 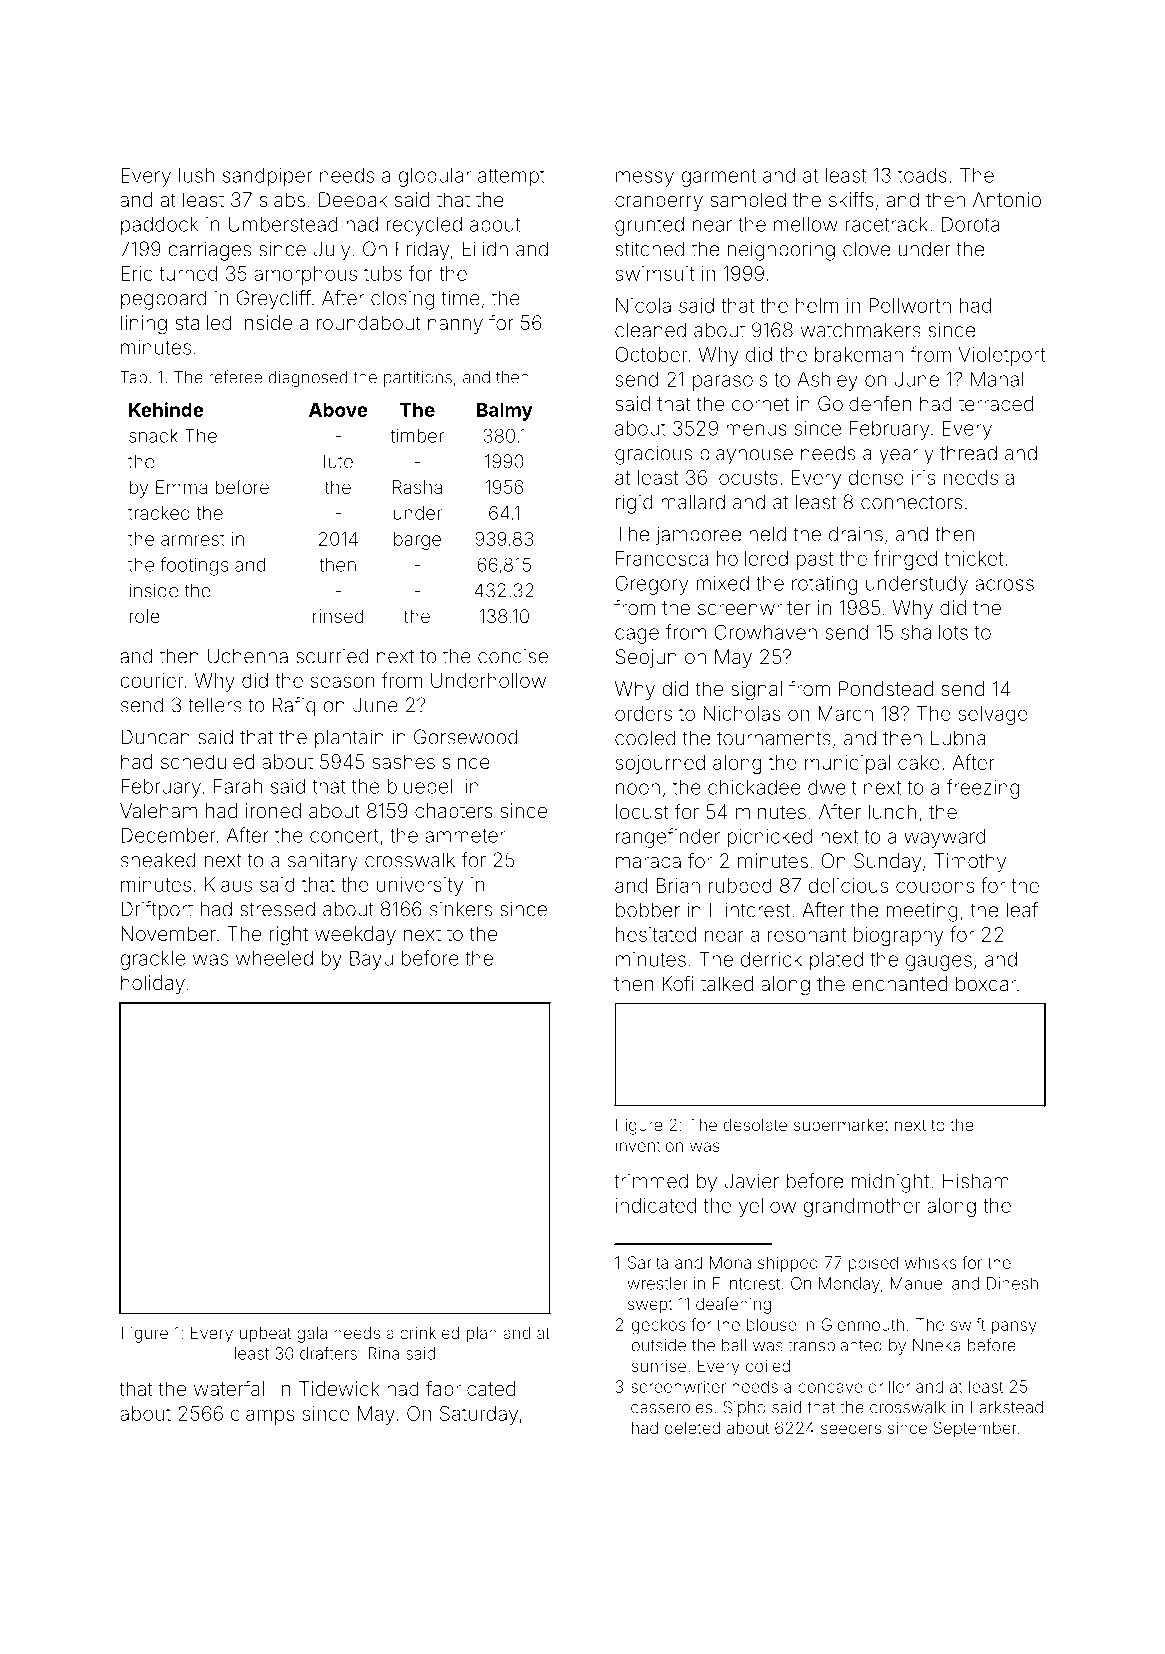 I want to click on Rina, so click(x=384, y=1353).
